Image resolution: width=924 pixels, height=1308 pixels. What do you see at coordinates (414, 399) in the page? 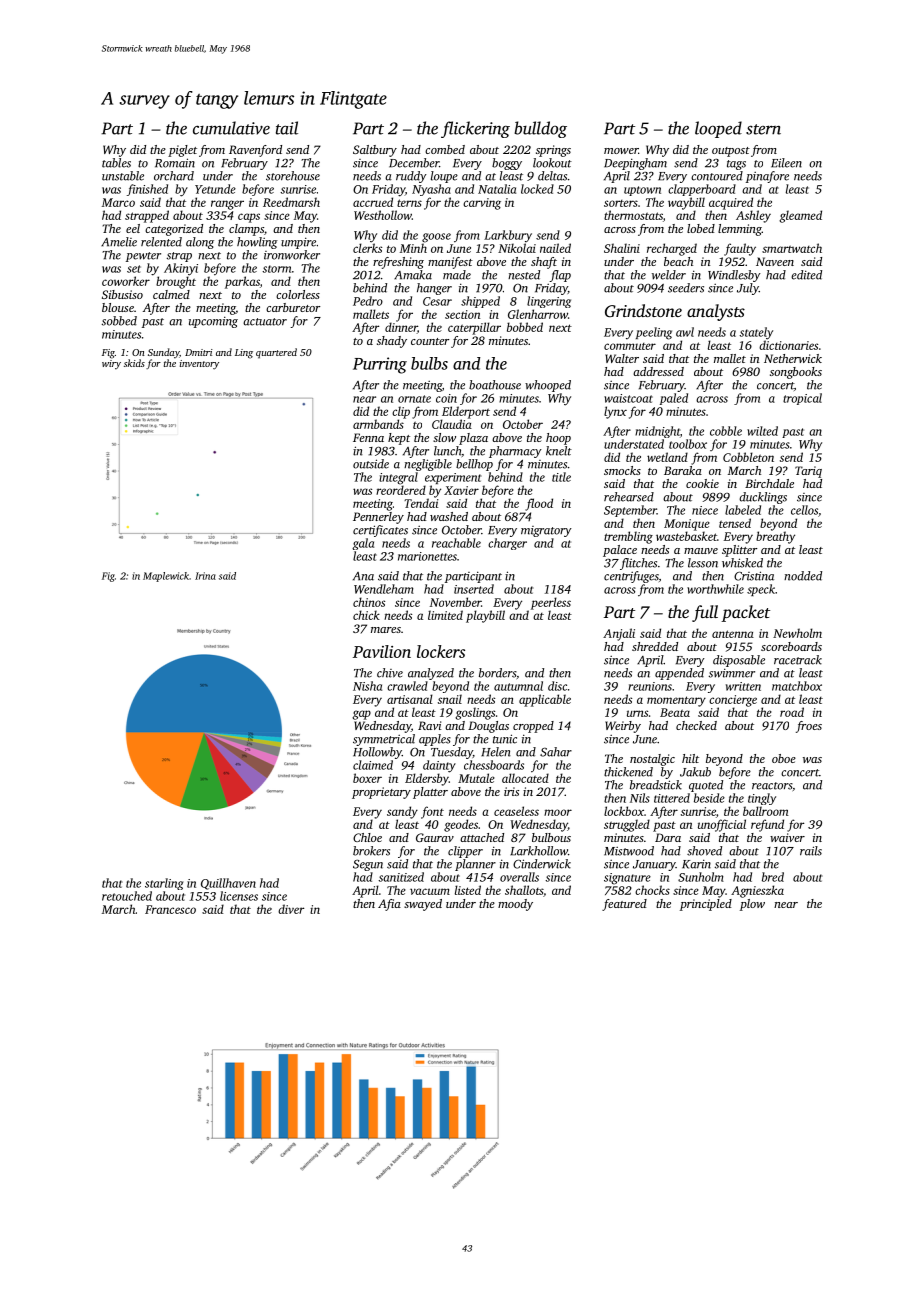
I see `ornate` at bounding box center [414, 399].
